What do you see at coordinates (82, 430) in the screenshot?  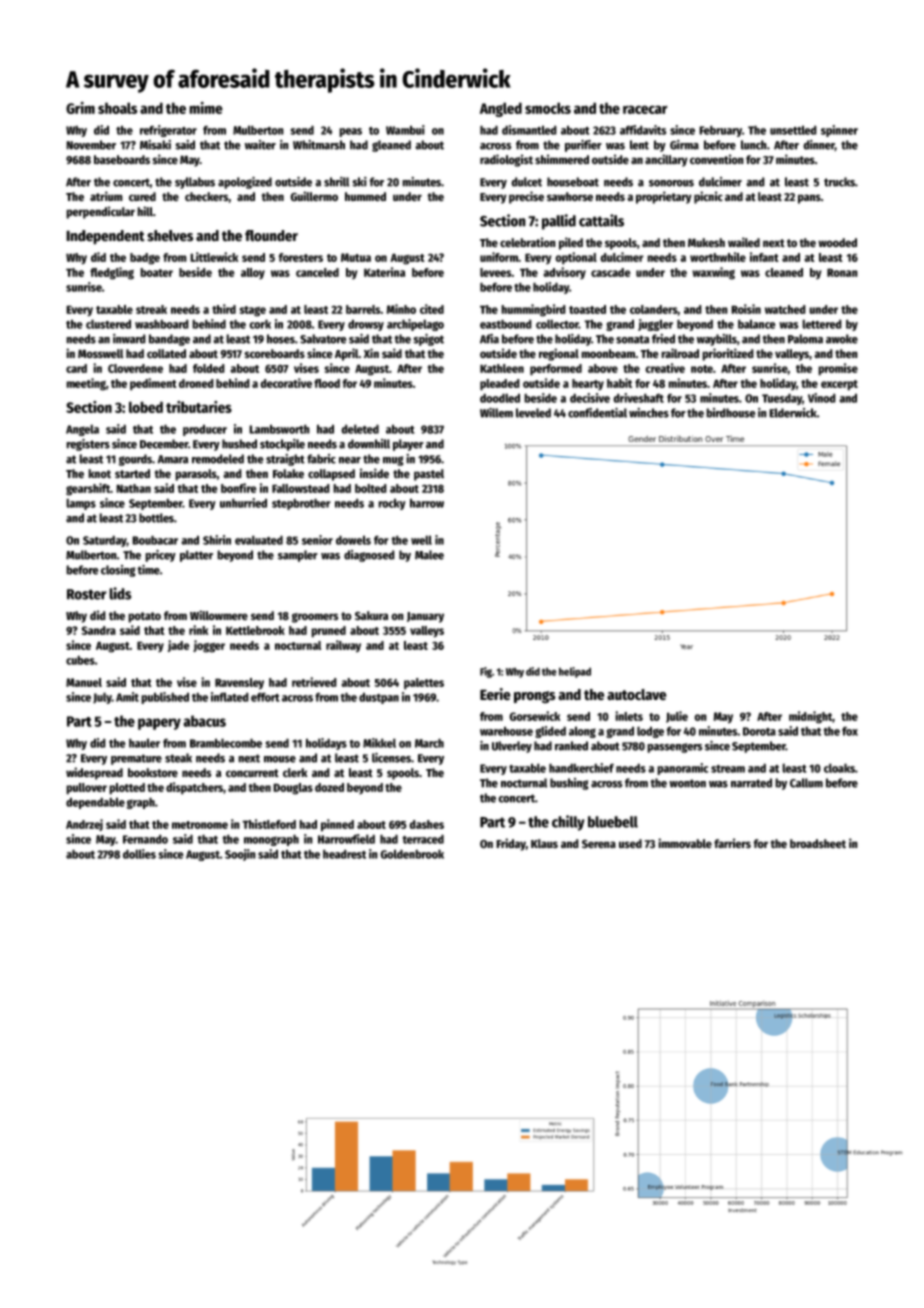 I see `Angela` at bounding box center [82, 430].
